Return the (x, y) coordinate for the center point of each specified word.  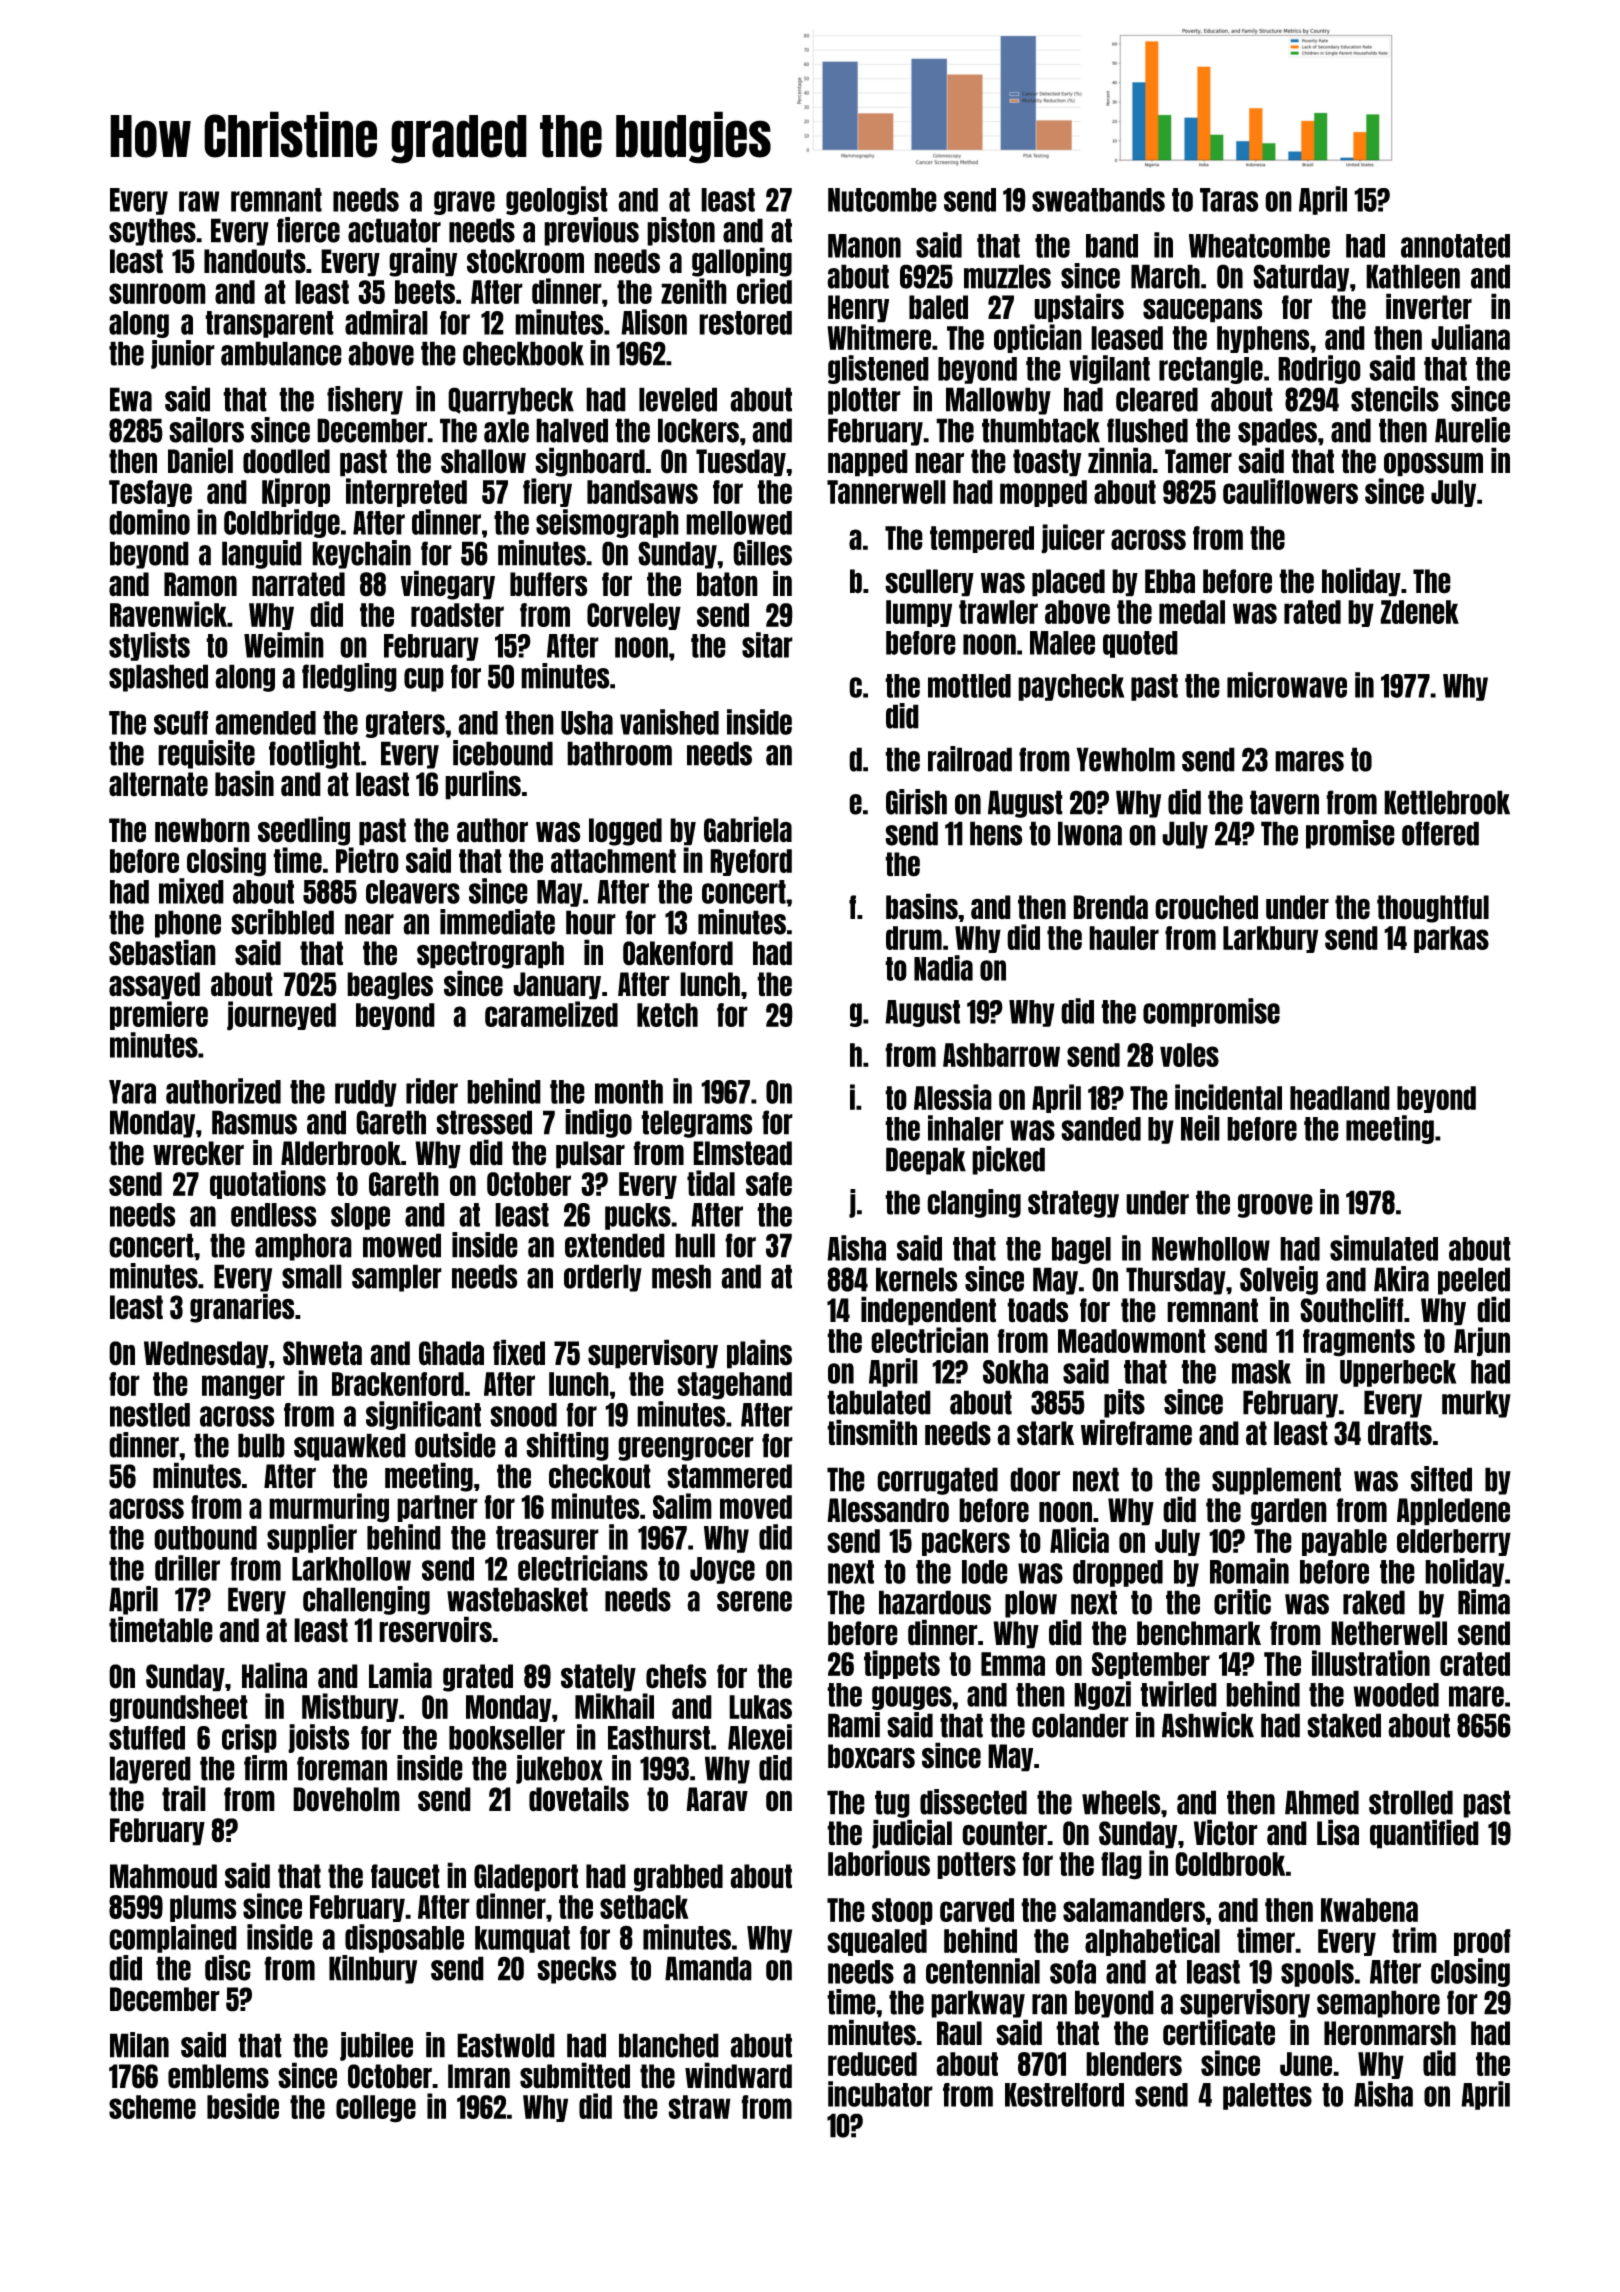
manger (243, 1387)
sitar (767, 645)
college (376, 2109)
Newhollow (1211, 1249)
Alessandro (888, 1510)
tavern (1284, 802)
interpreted (406, 492)
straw (699, 2107)
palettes (1267, 2096)
